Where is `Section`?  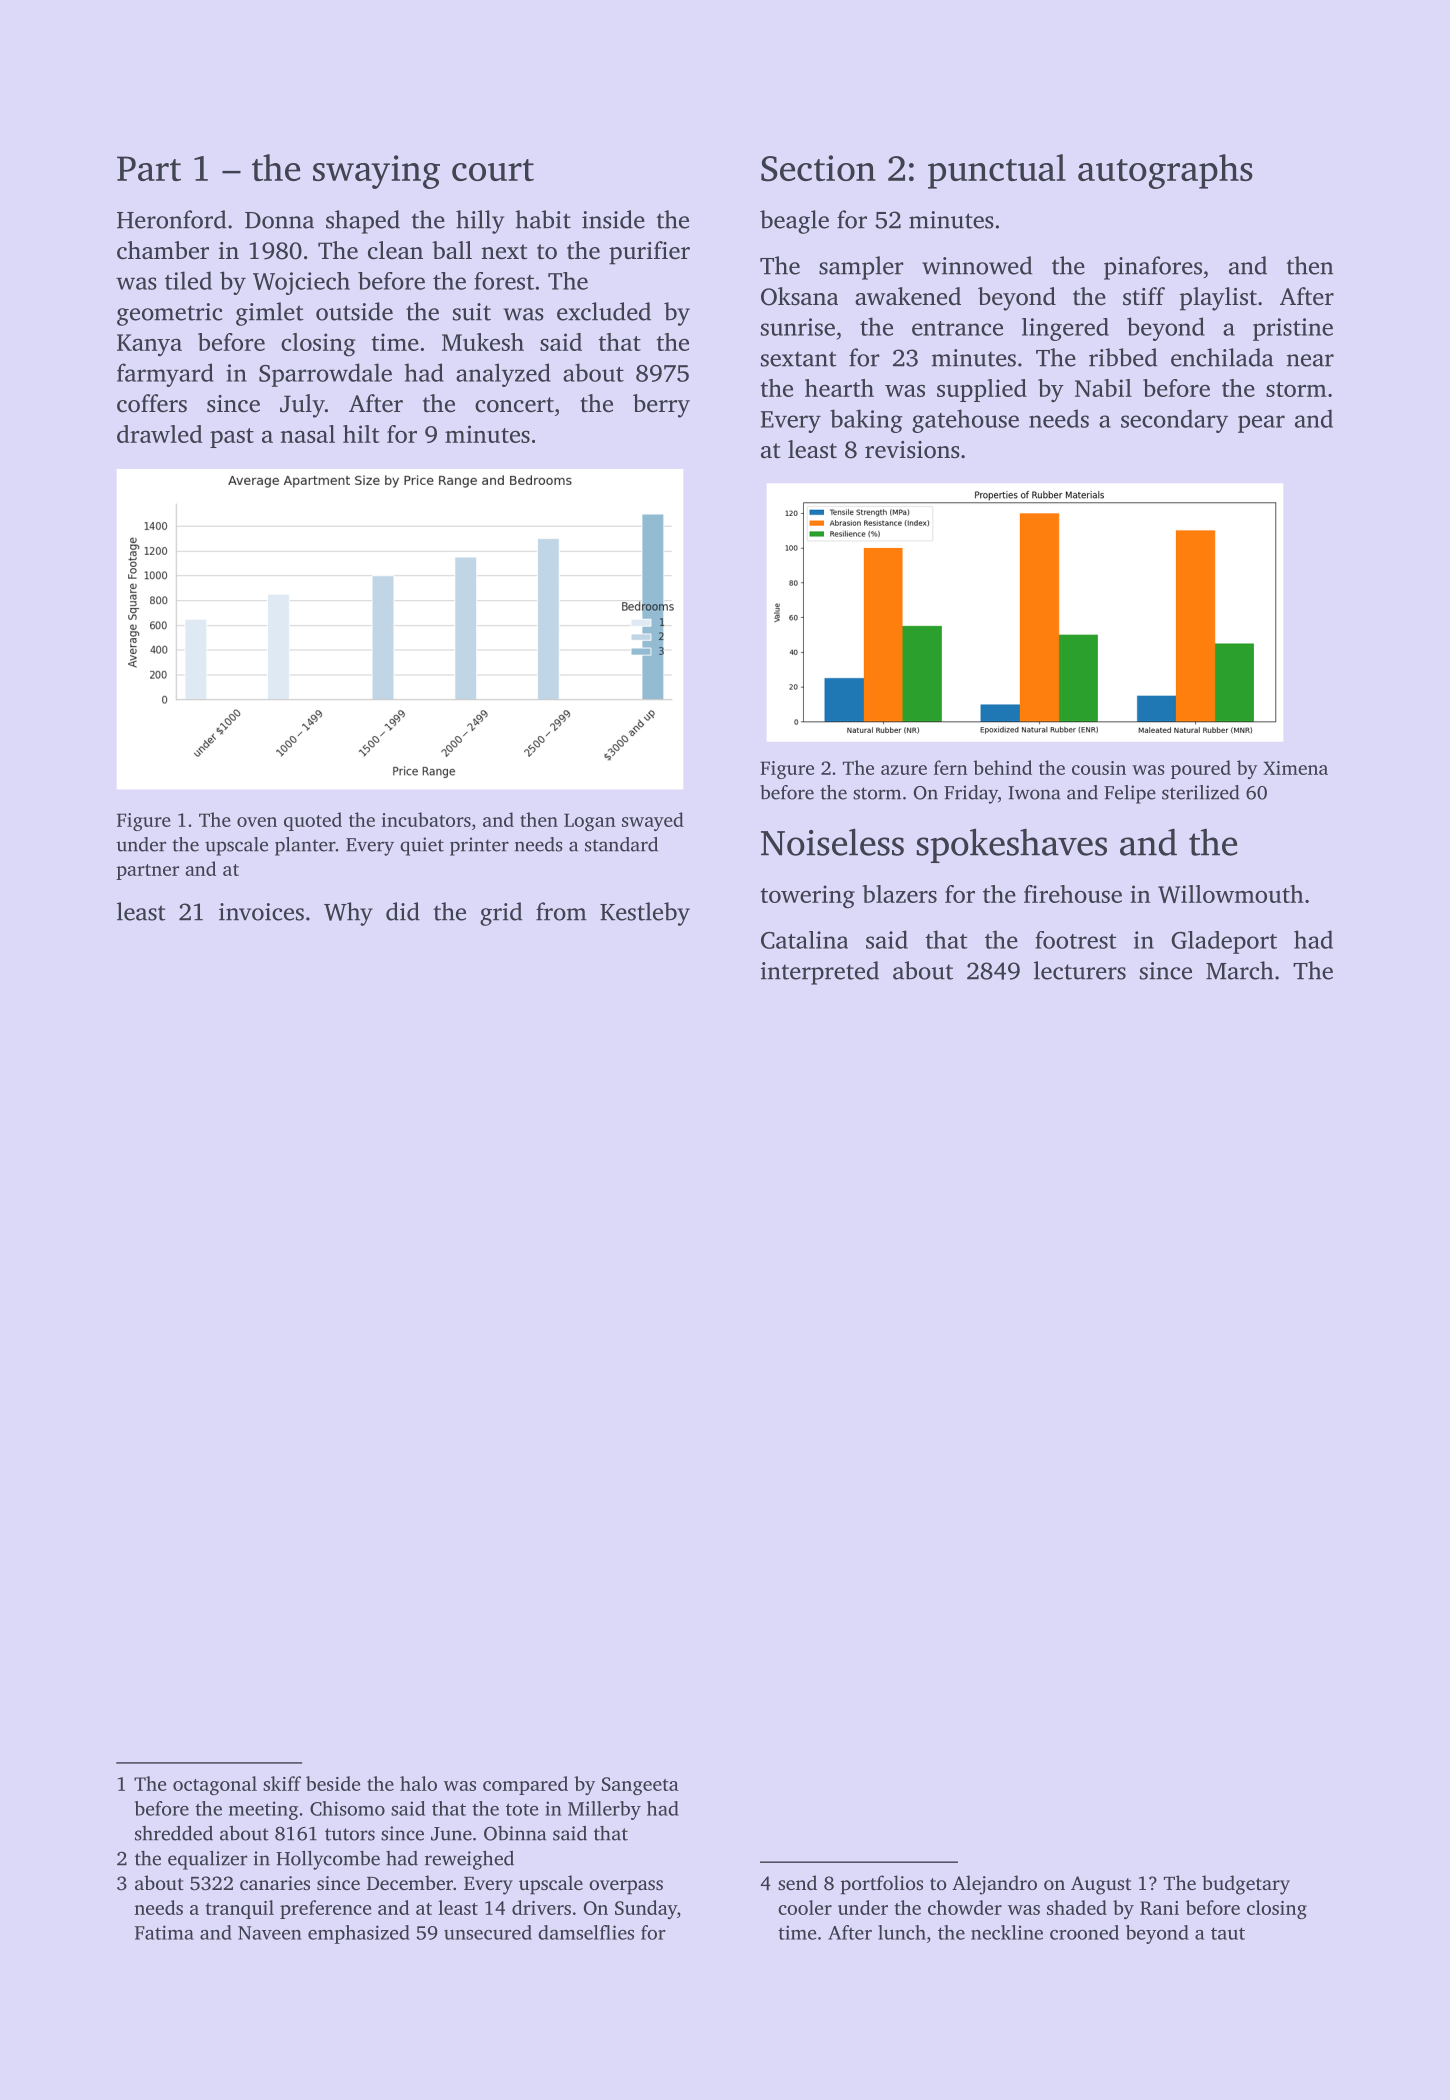
Section is located at coordinates (818, 168).
